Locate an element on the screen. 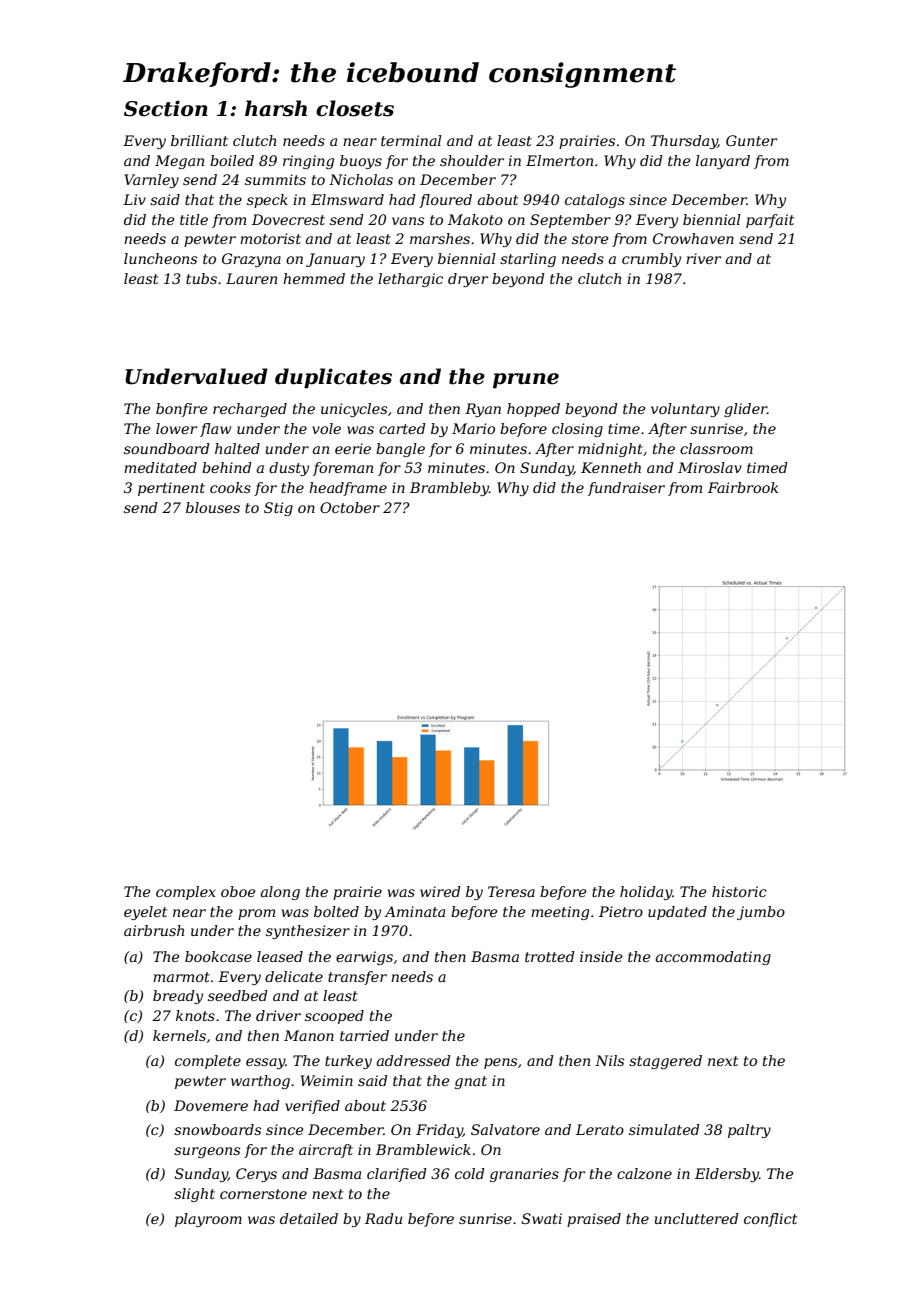  holiday is located at coordinates (646, 893).
